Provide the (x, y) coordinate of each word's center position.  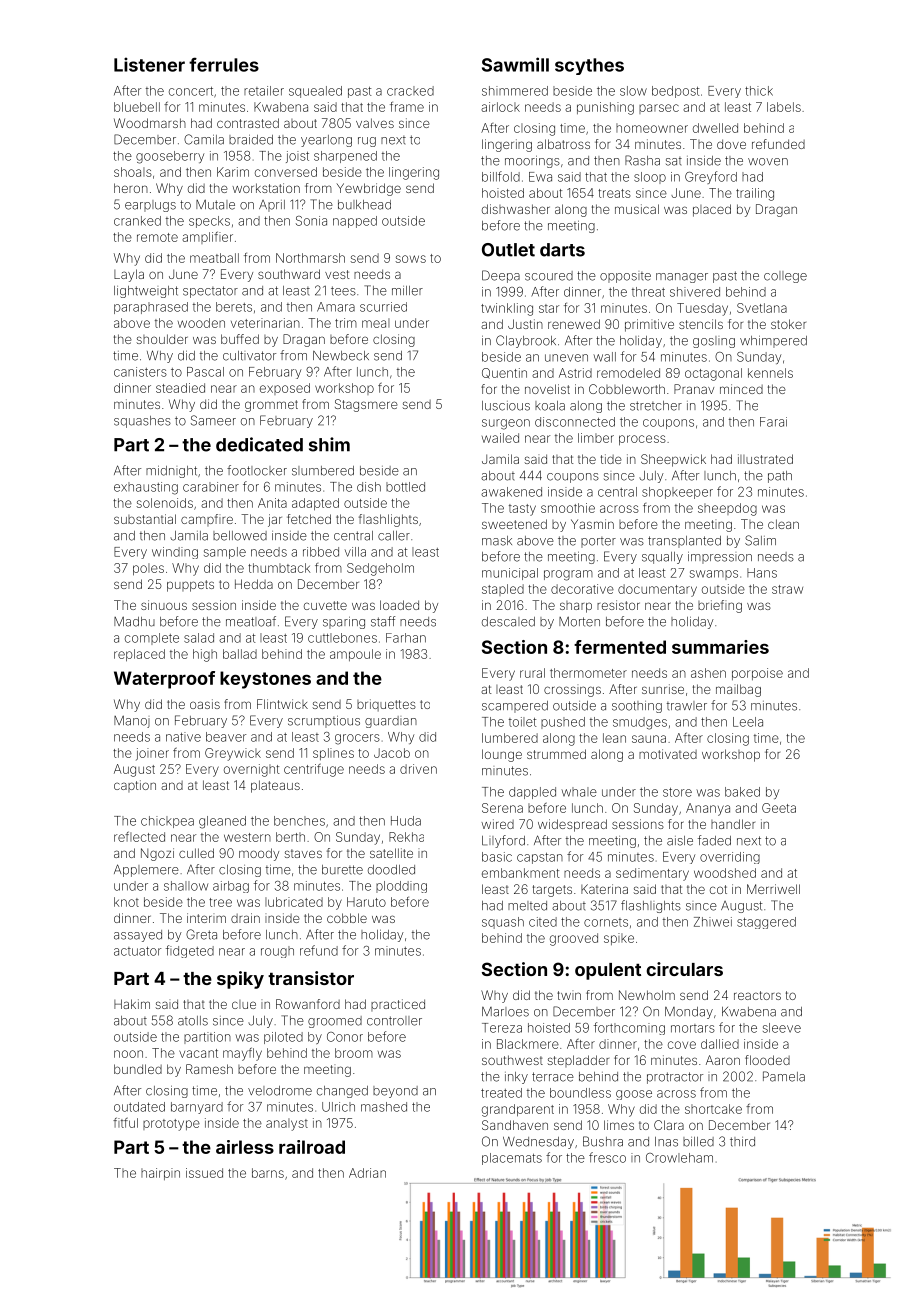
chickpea (167, 822)
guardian (391, 722)
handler (733, 824)
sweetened (514, 524)
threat (648, 292)
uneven (566, 358)
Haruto (366, 902)
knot (126, 902)
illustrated (765, 459)
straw (787, 589)
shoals (133, 172)
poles (148, 569)
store (677, 792)
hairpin (160, 1174)
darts (562, 250)
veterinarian (265, 323)
